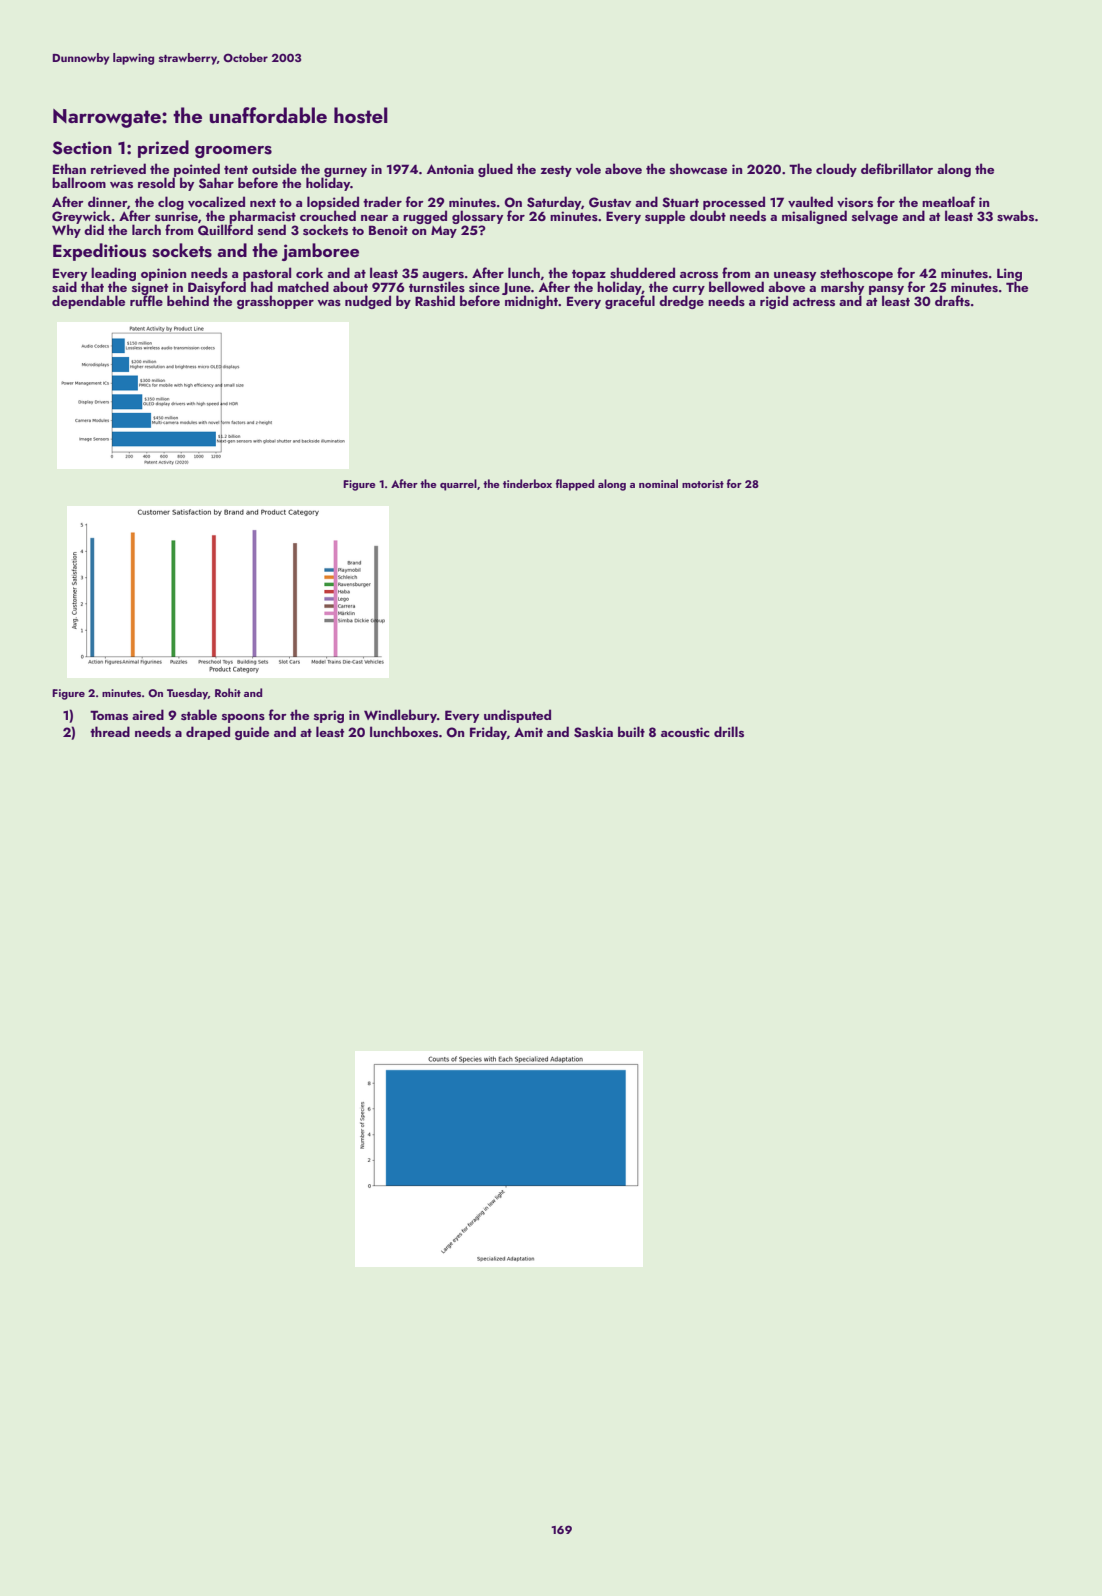 This screenshot has height=1596, width=1102. I want to click on motorist, so click(703, 484).
